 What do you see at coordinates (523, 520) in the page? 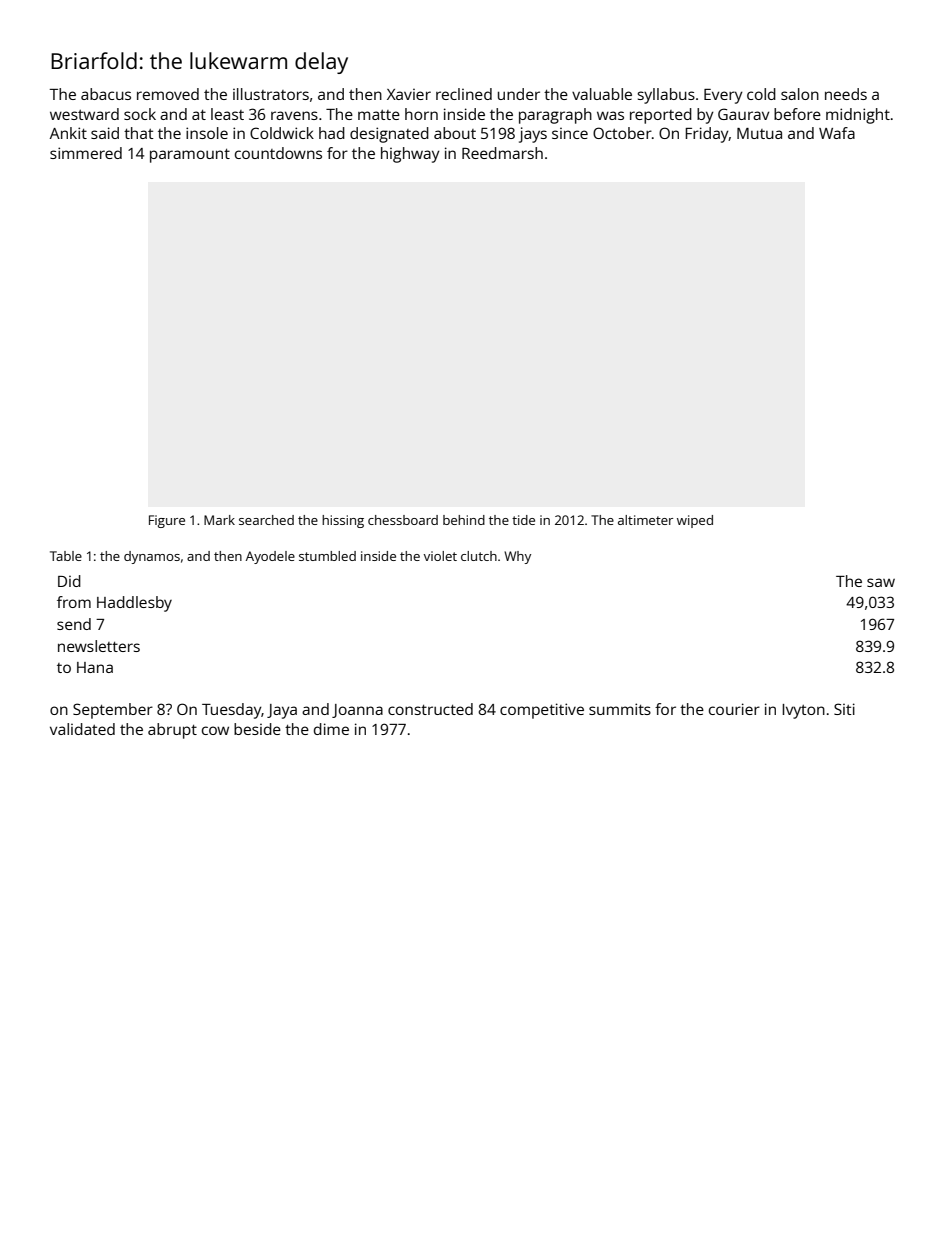
I see `tide` at bounding box center [523, 520].
